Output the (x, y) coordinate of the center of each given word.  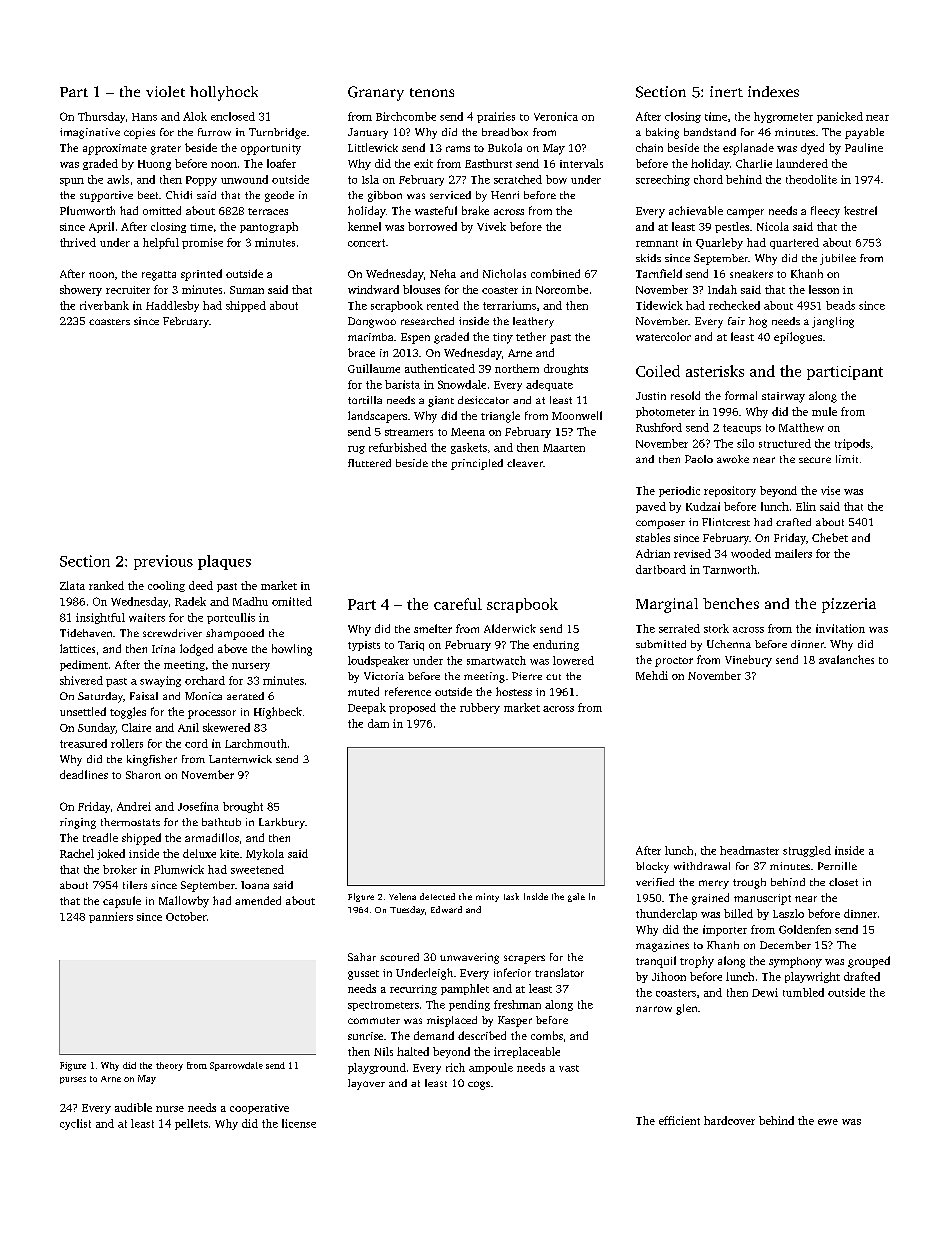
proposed (412, 708)
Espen (415, 338)
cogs (479, 1085)
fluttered (369, 463)
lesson (824, 289)
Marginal (667, 605)
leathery (533, 322)
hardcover (729, 1120)
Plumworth (87, 210)
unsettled (83, 711)
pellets (191, 1124)
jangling (833, 322)
